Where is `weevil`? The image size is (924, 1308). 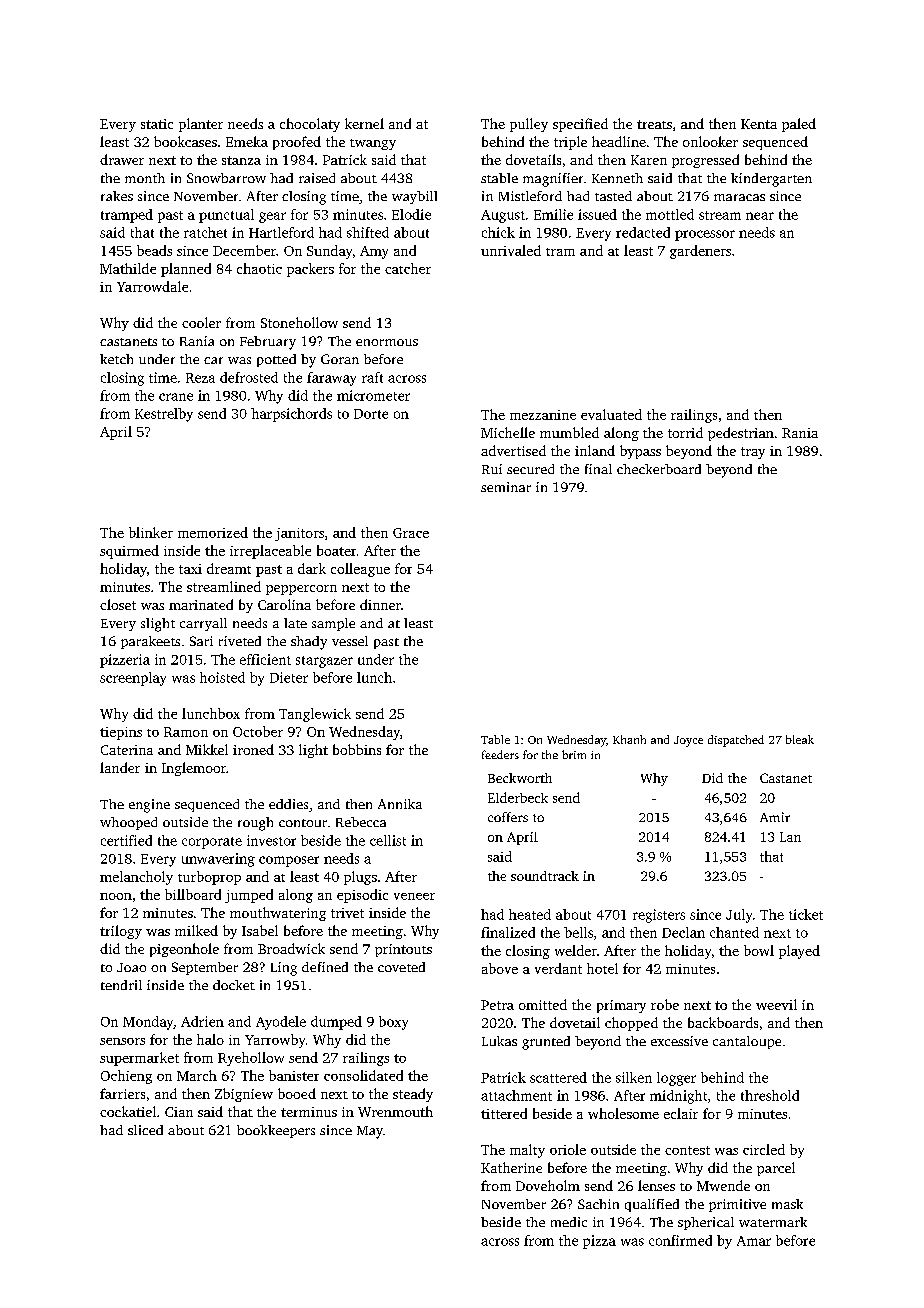 weevil is located at coordinates (776, 1004).
